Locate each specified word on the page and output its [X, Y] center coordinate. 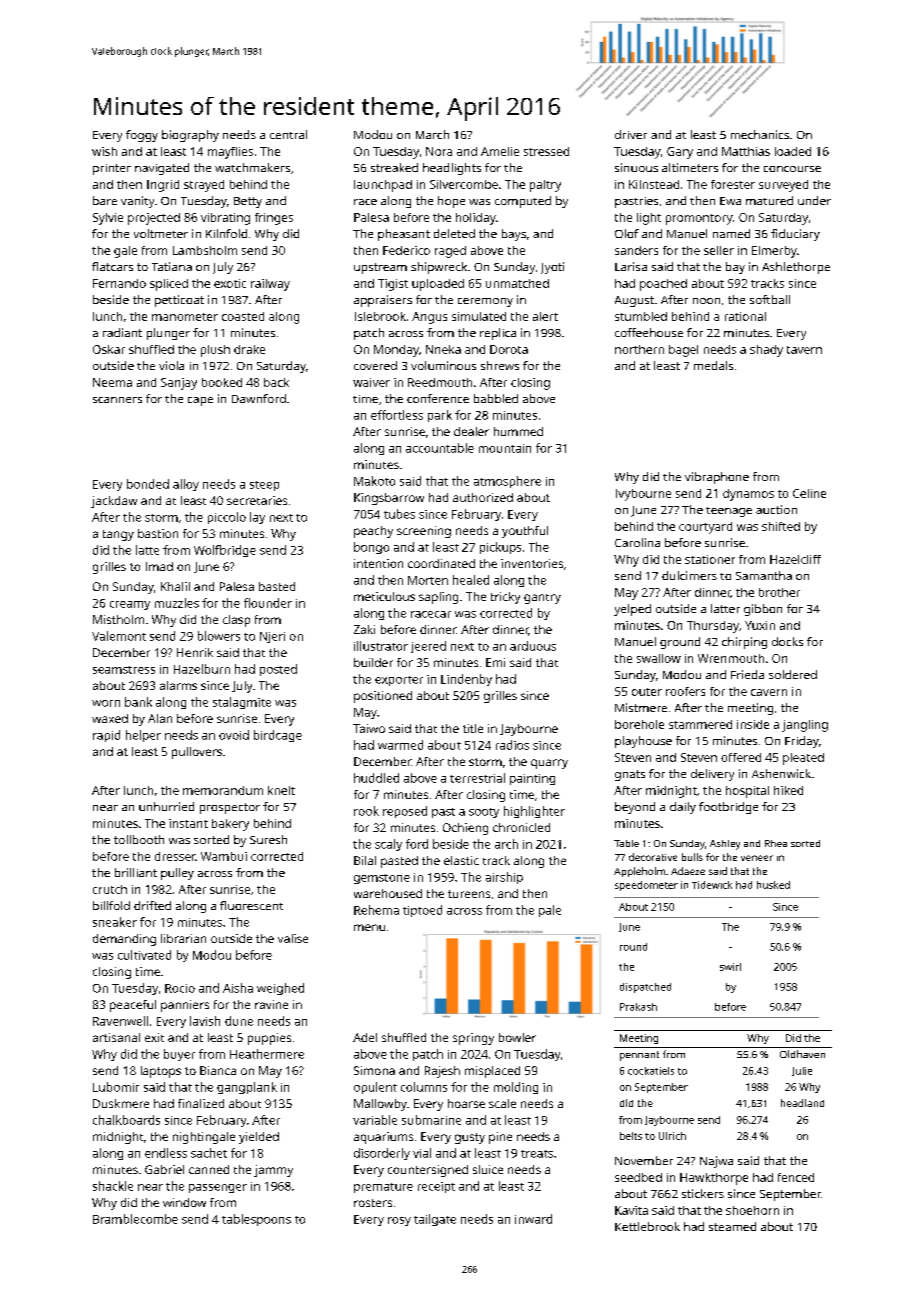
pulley [177, 874]
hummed [518, 431]
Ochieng [465, 829]
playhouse [643, 742]
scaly [388, 845]
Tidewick [712, 885]
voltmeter [161, 233]
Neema [112, 382]
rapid [106, 736]
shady [766, 351]
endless [166, 1153]
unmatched [517, 283]
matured [769, 200]
